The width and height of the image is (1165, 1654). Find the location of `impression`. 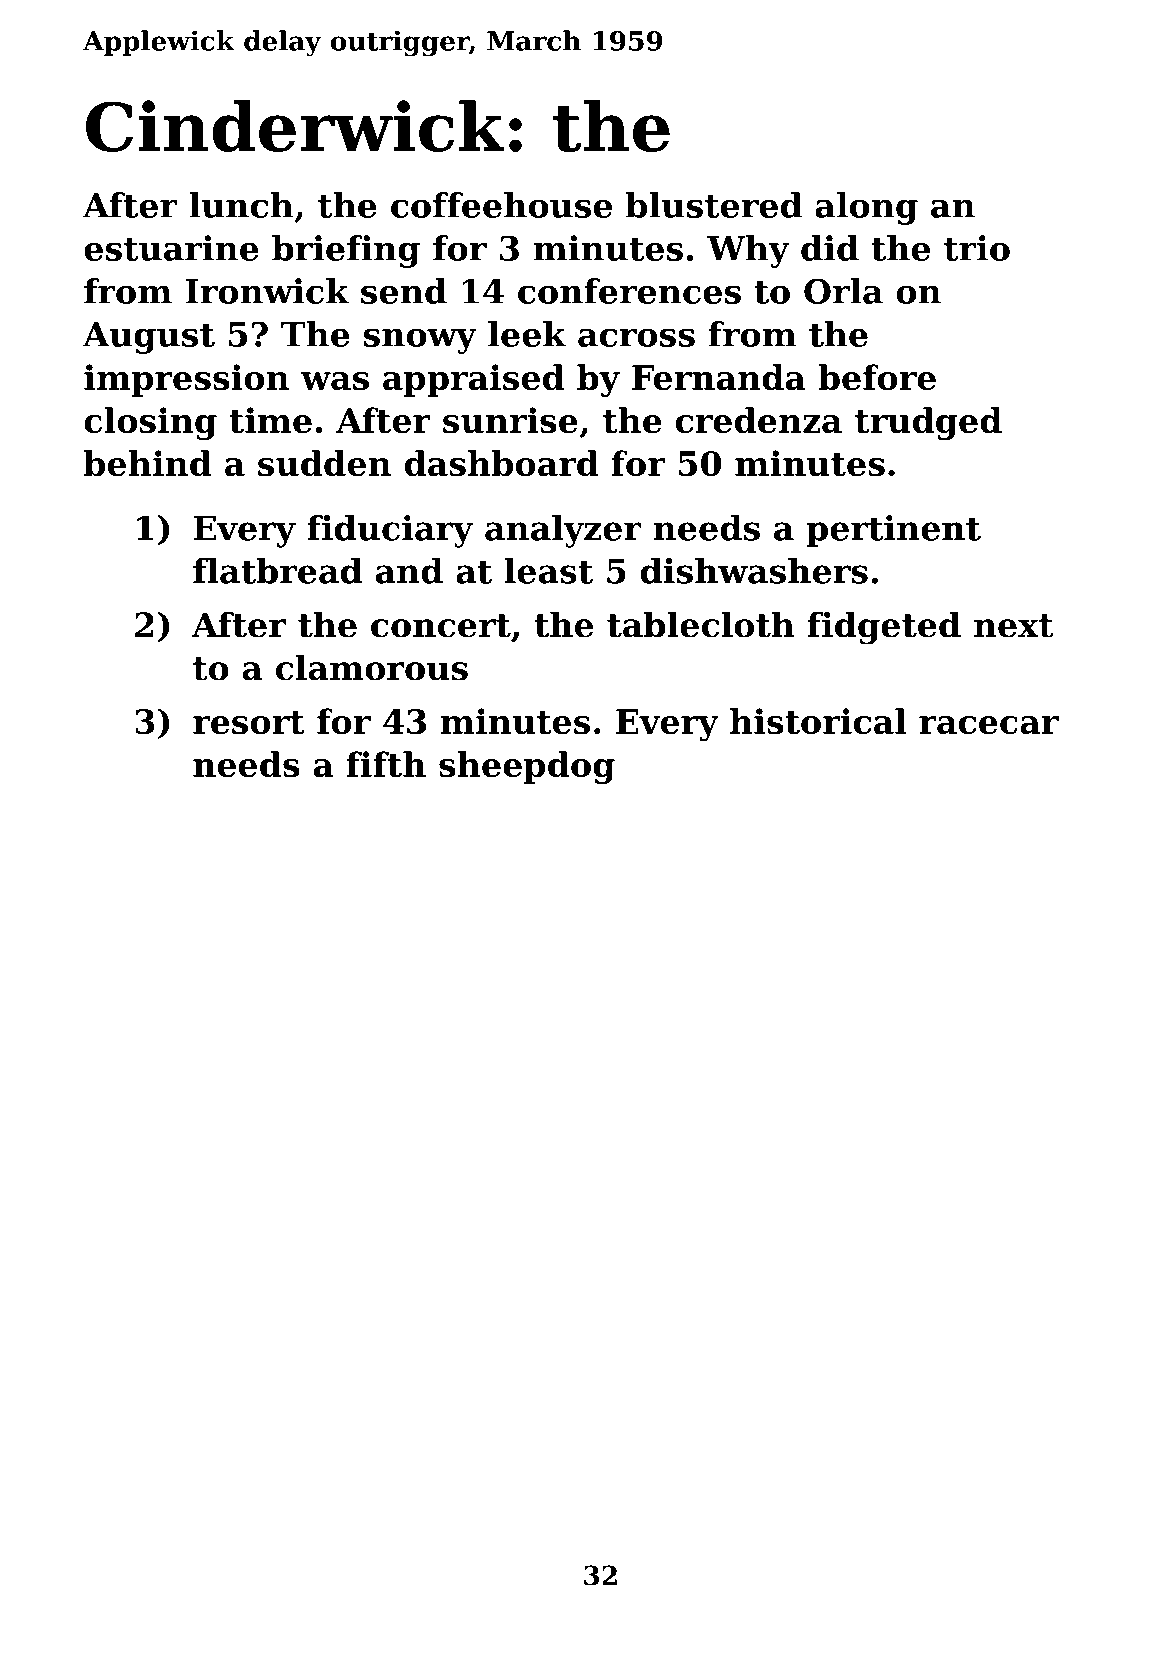

impression is located at coordinates (186, 380).
